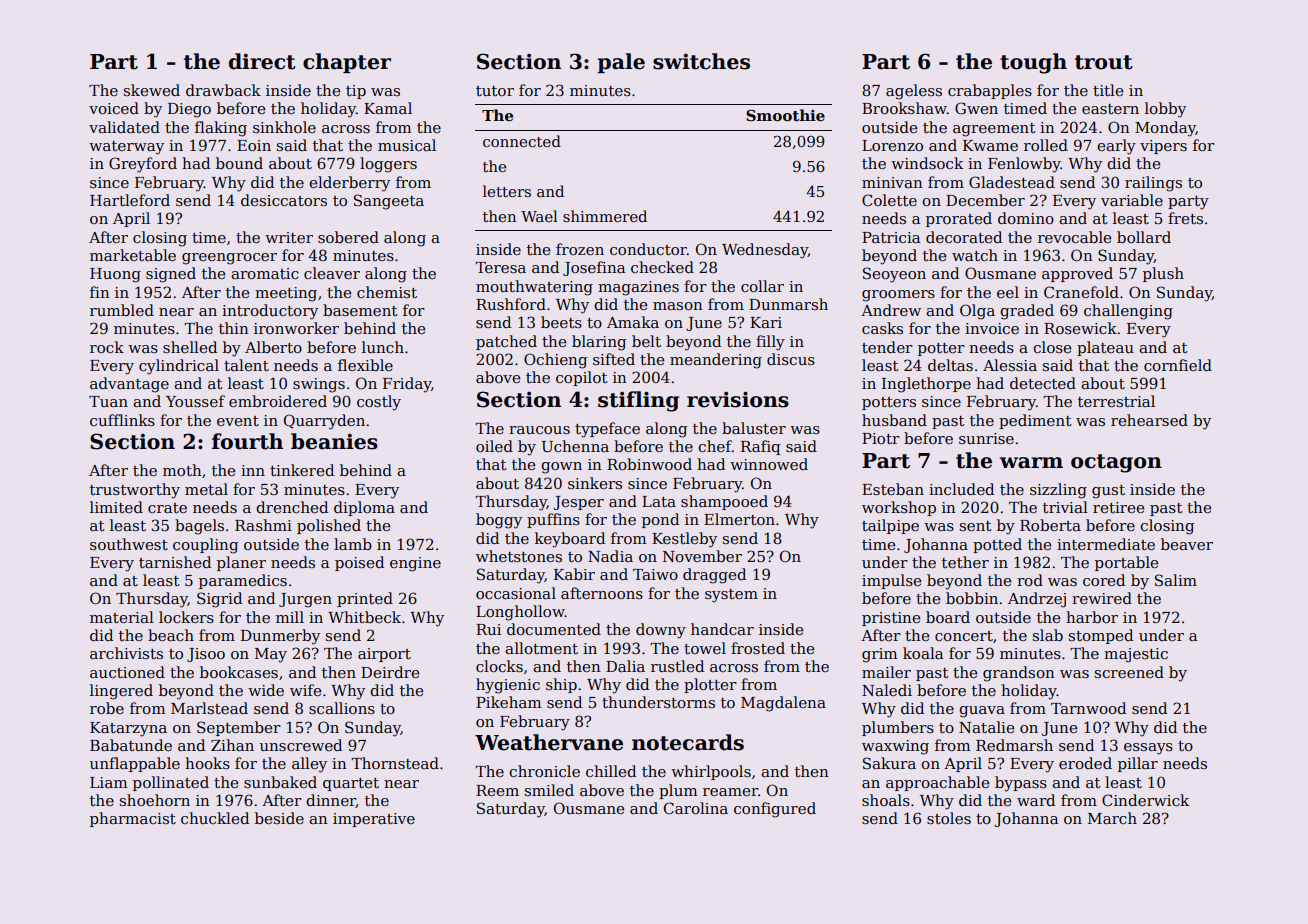  Describe the element at coordinates (949, 818) in the document. I see `stoles` at that location.
